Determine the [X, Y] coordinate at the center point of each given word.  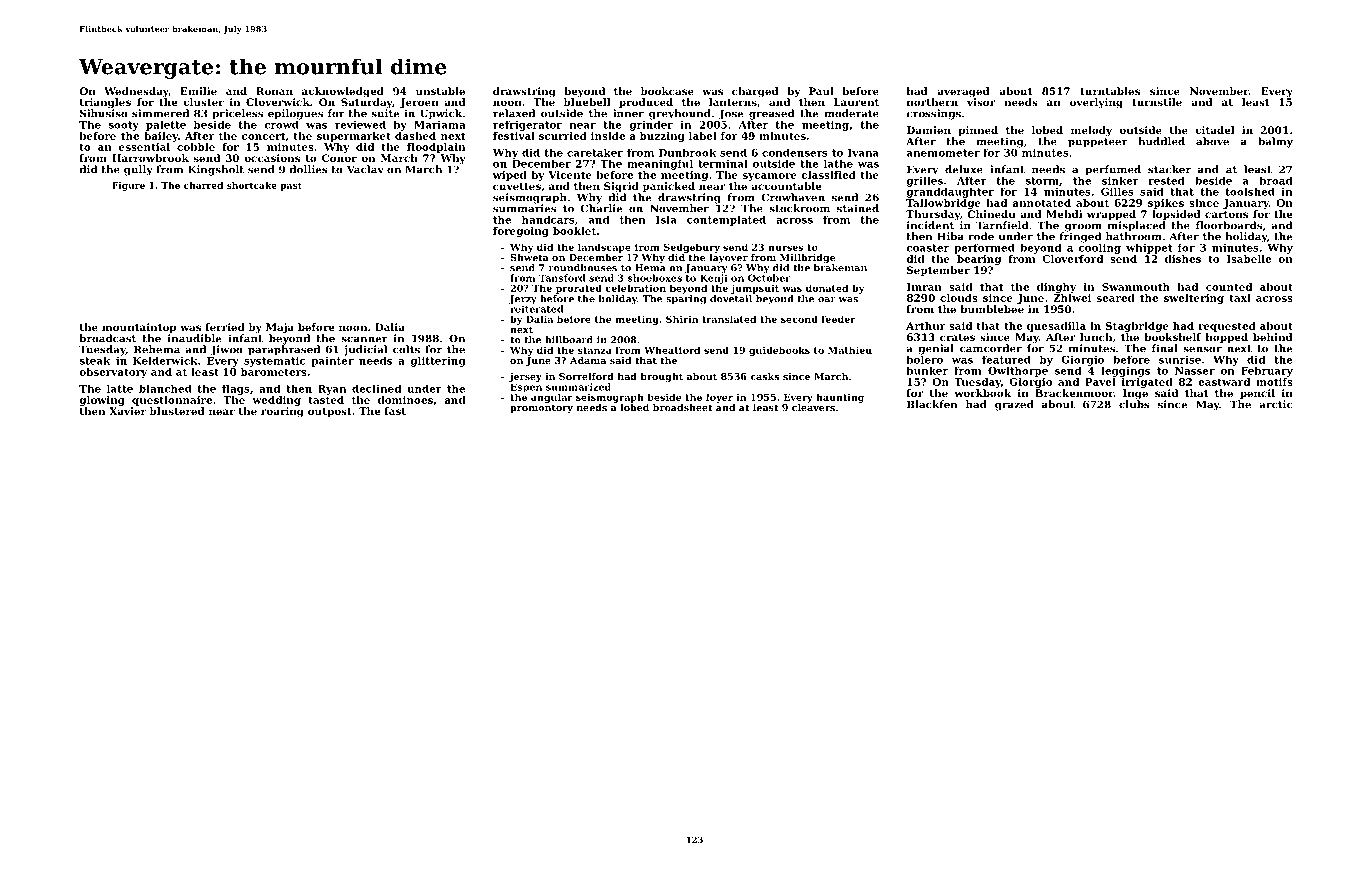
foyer [719, 398]
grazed [1014, 405]
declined [376, 389]
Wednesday [136, 92]
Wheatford [672, 350]
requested [1227, 327]
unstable [440, 91]
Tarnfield [1002, 225]
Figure [128, 186]
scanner [364, 339]
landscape [604, 248]
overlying [1096, 103]
